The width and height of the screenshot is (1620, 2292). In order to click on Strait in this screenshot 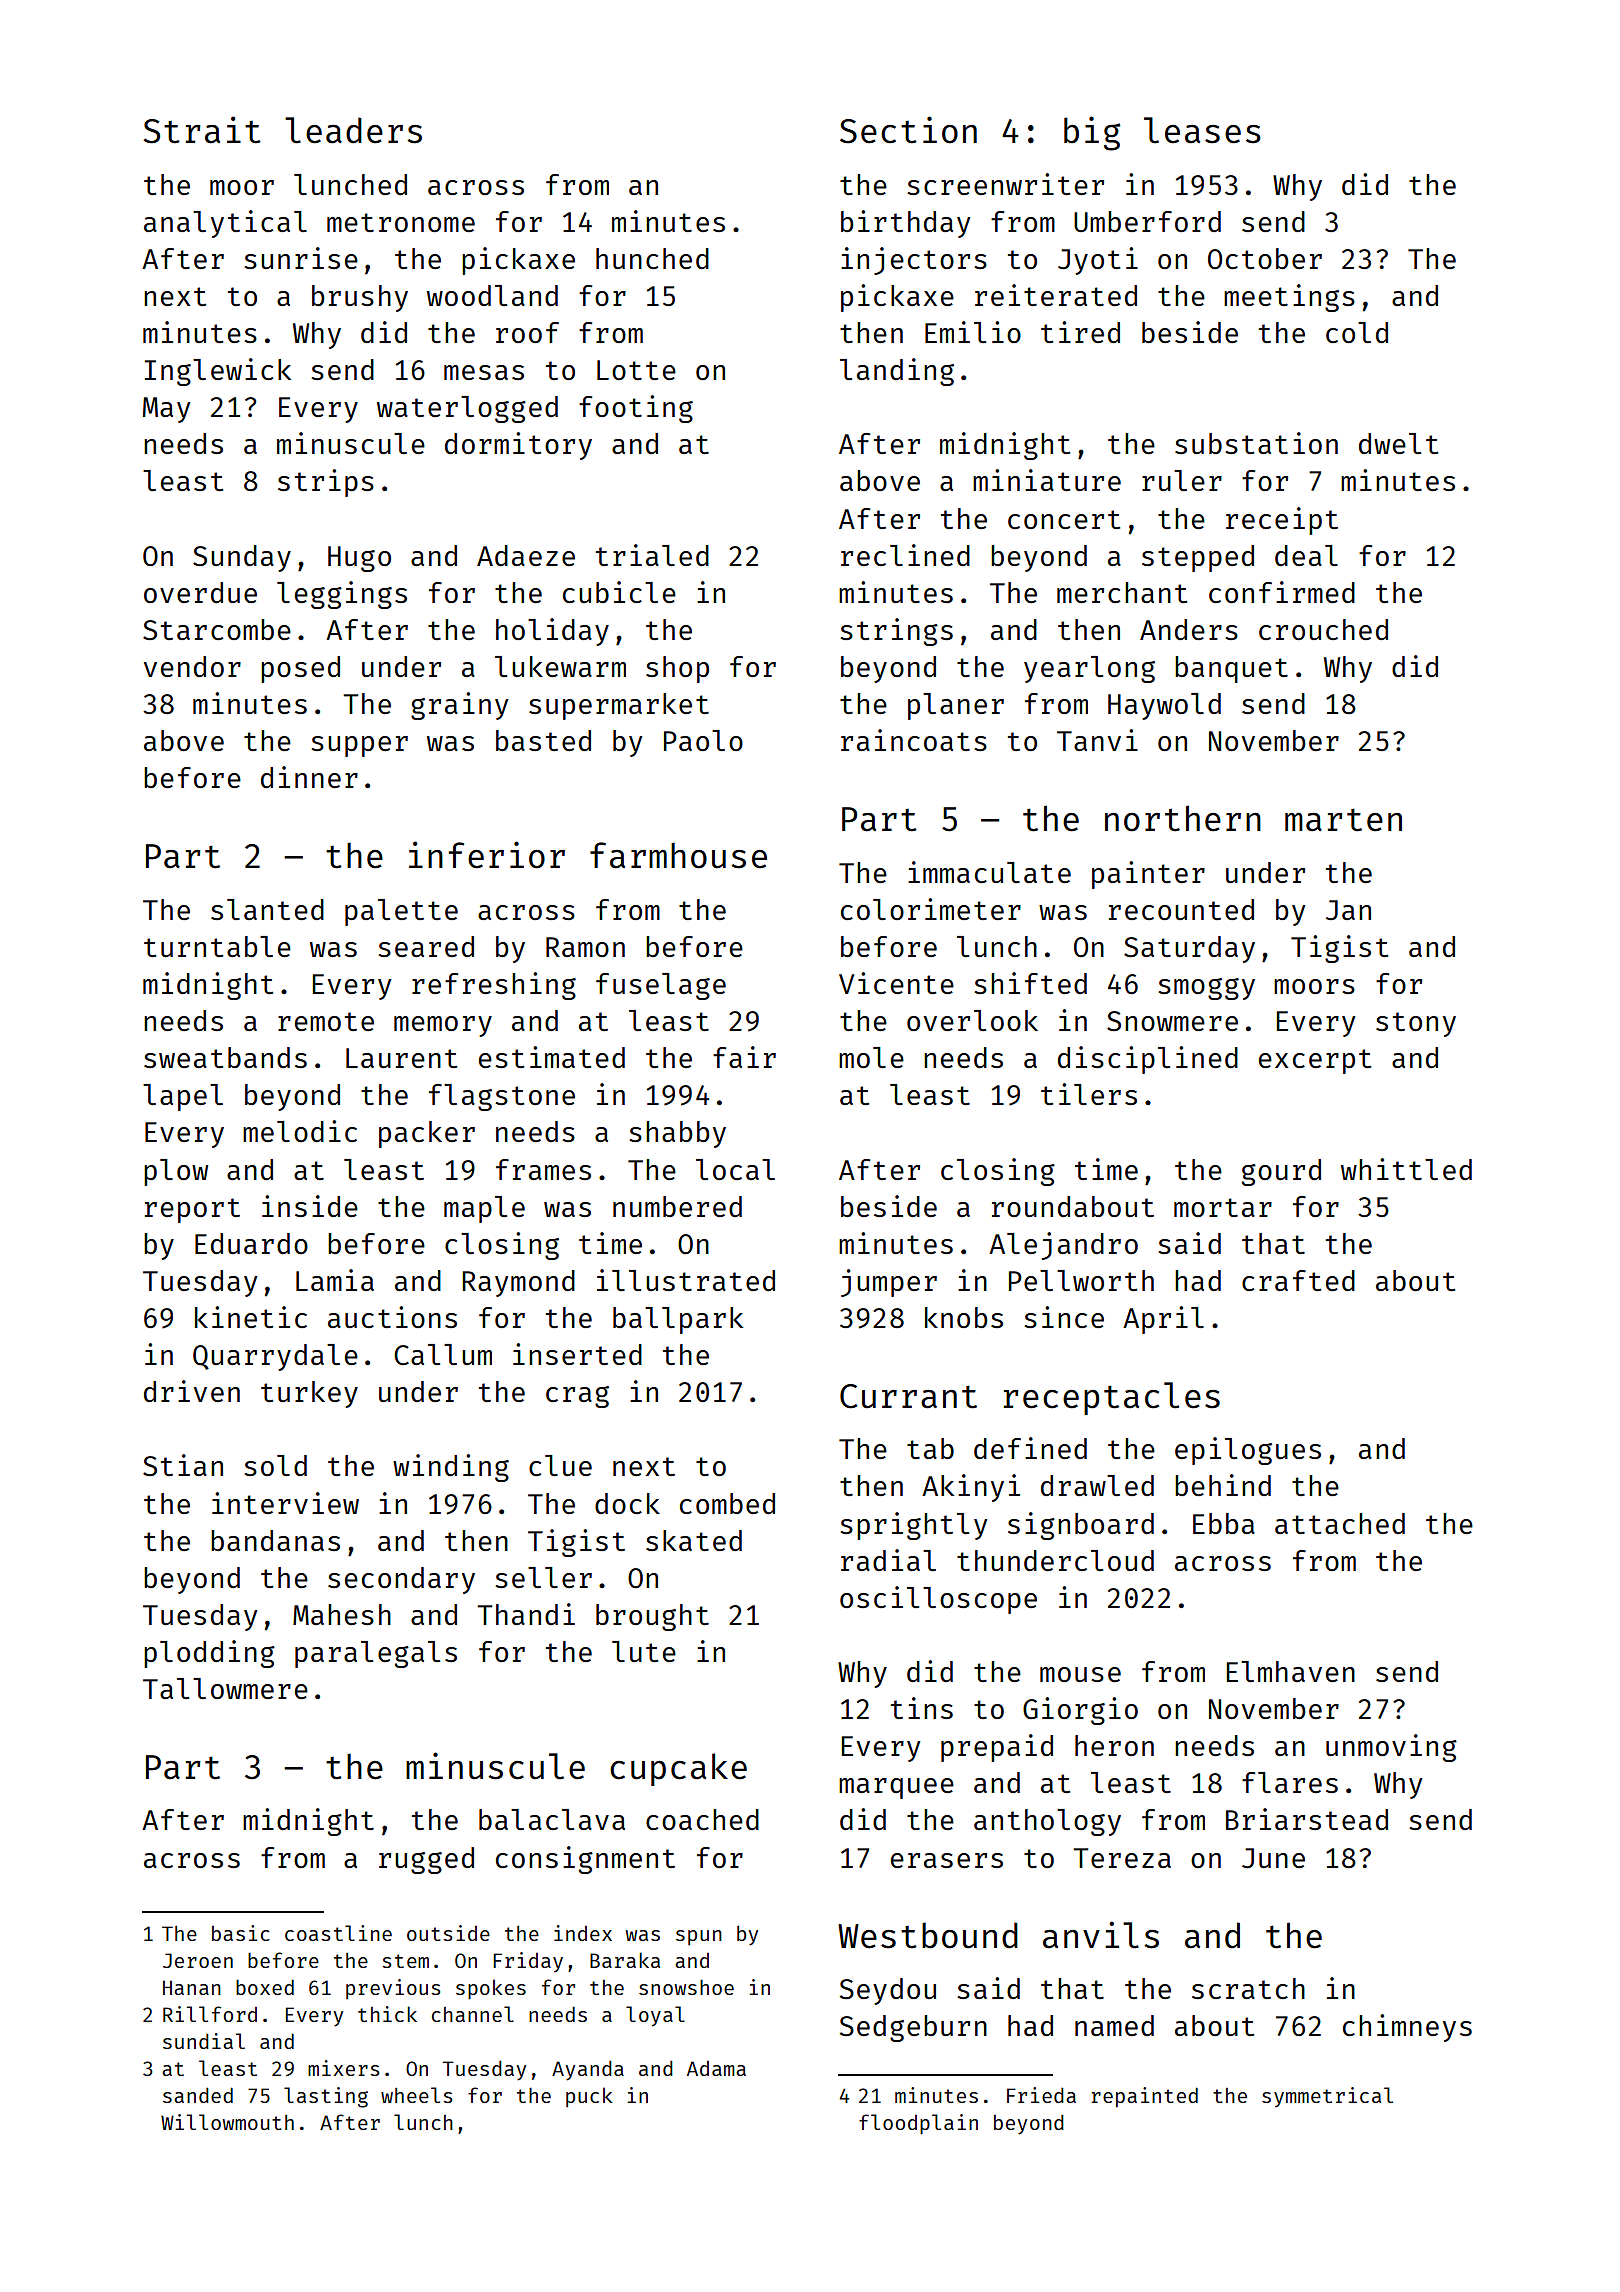, I will do `click(202, 130)`.
